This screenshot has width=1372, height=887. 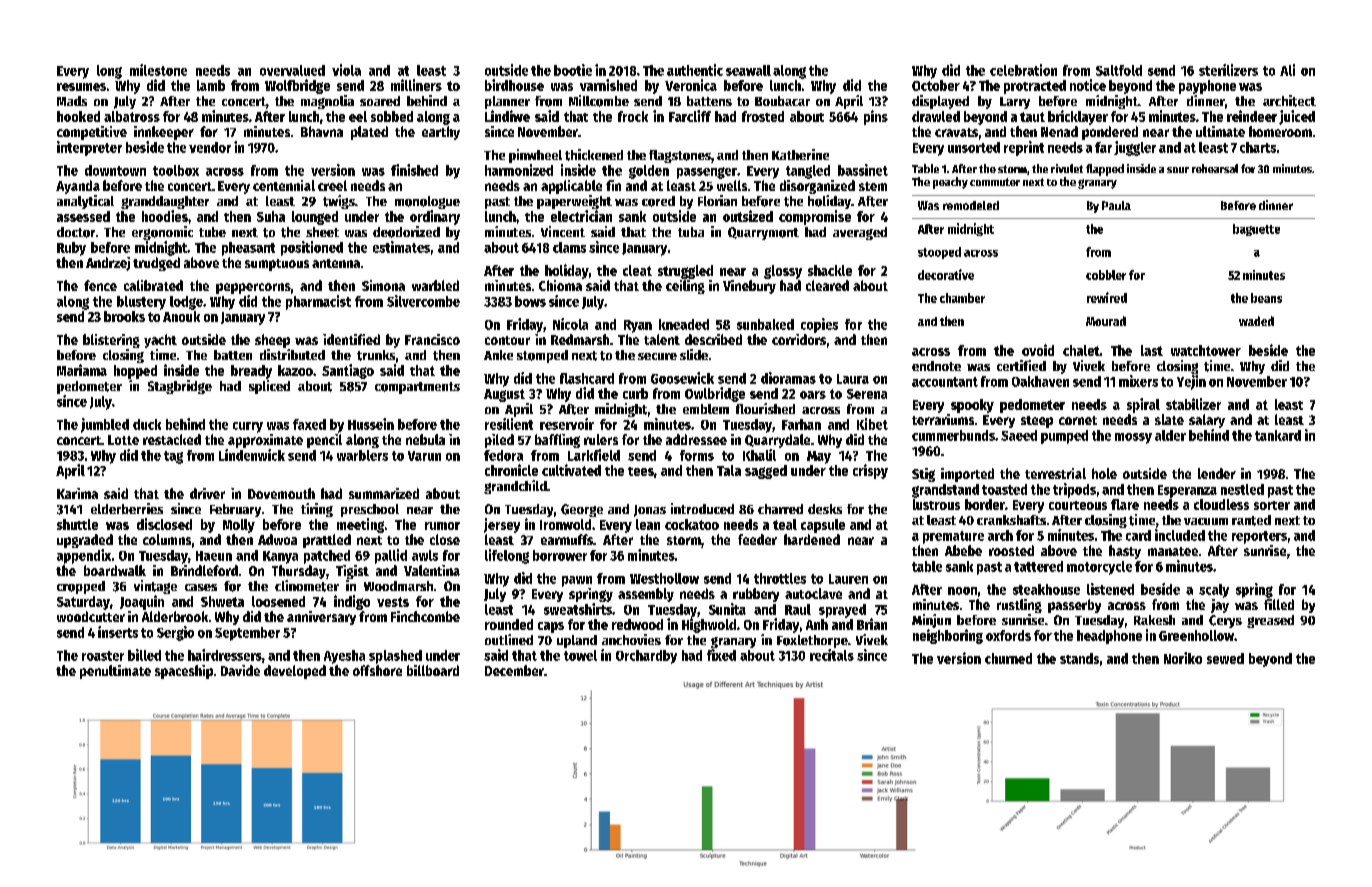 I want to click on milestone, so click(x=158, y=70).
